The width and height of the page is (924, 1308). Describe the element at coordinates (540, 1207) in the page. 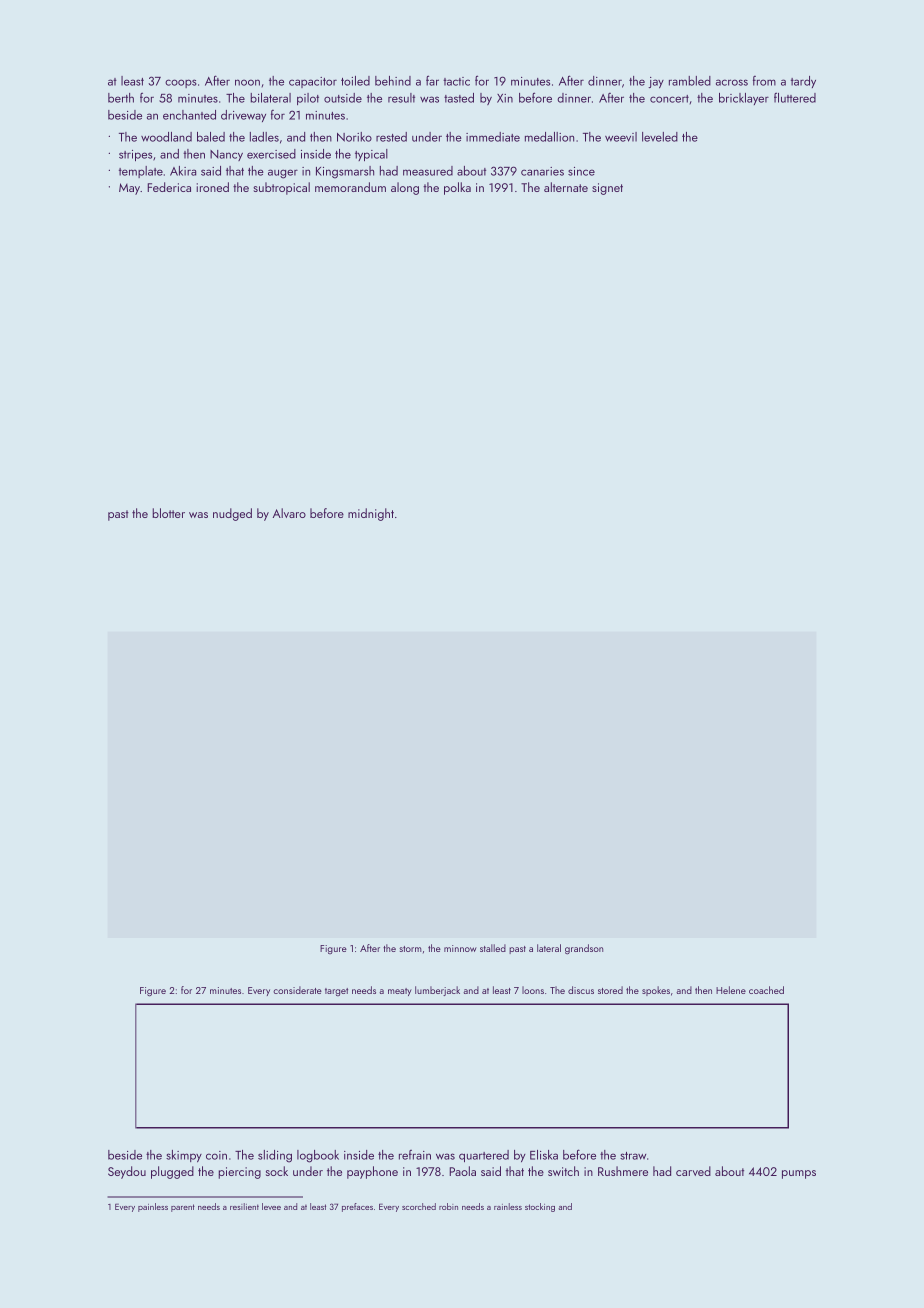

I see `stocking` at that location.
